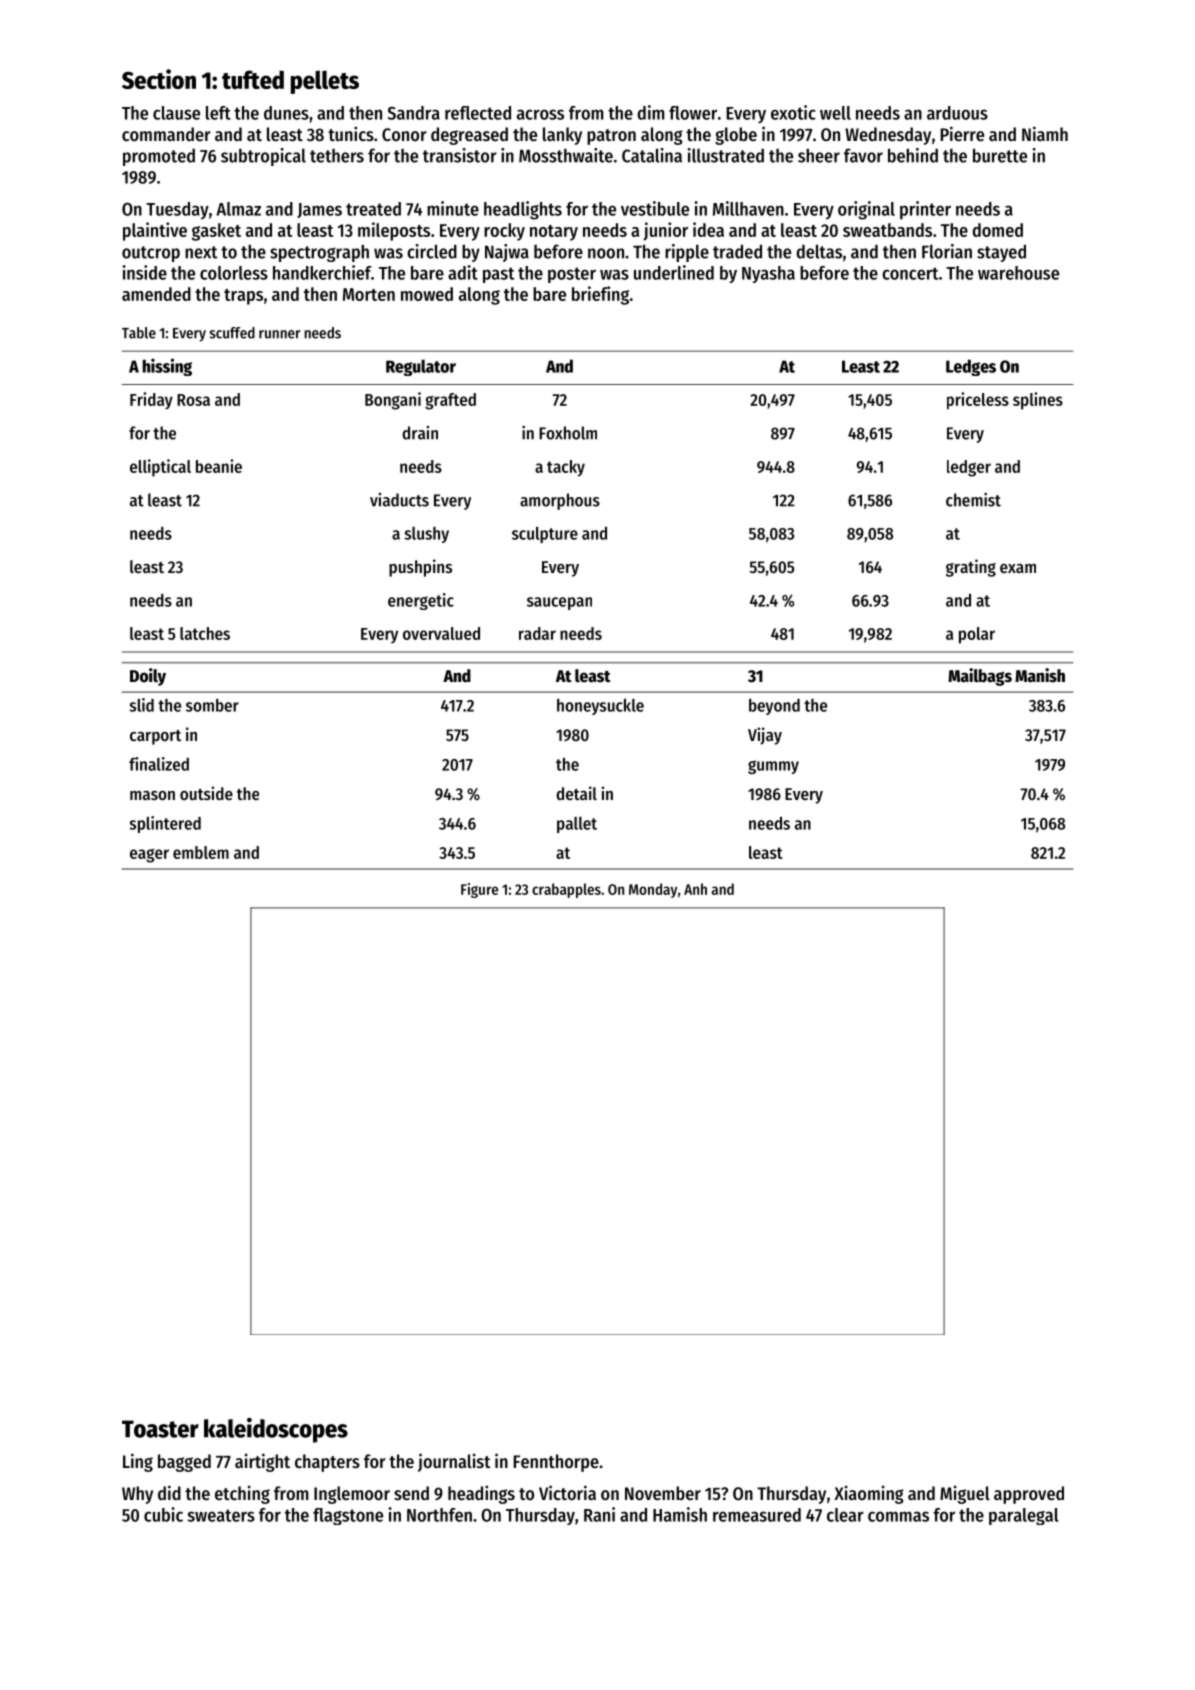 The height and width of the screenshot is (1690, 1195). Describe the element at coordinates (695, 889) in the screenshot. I see `Anh` at that location.
